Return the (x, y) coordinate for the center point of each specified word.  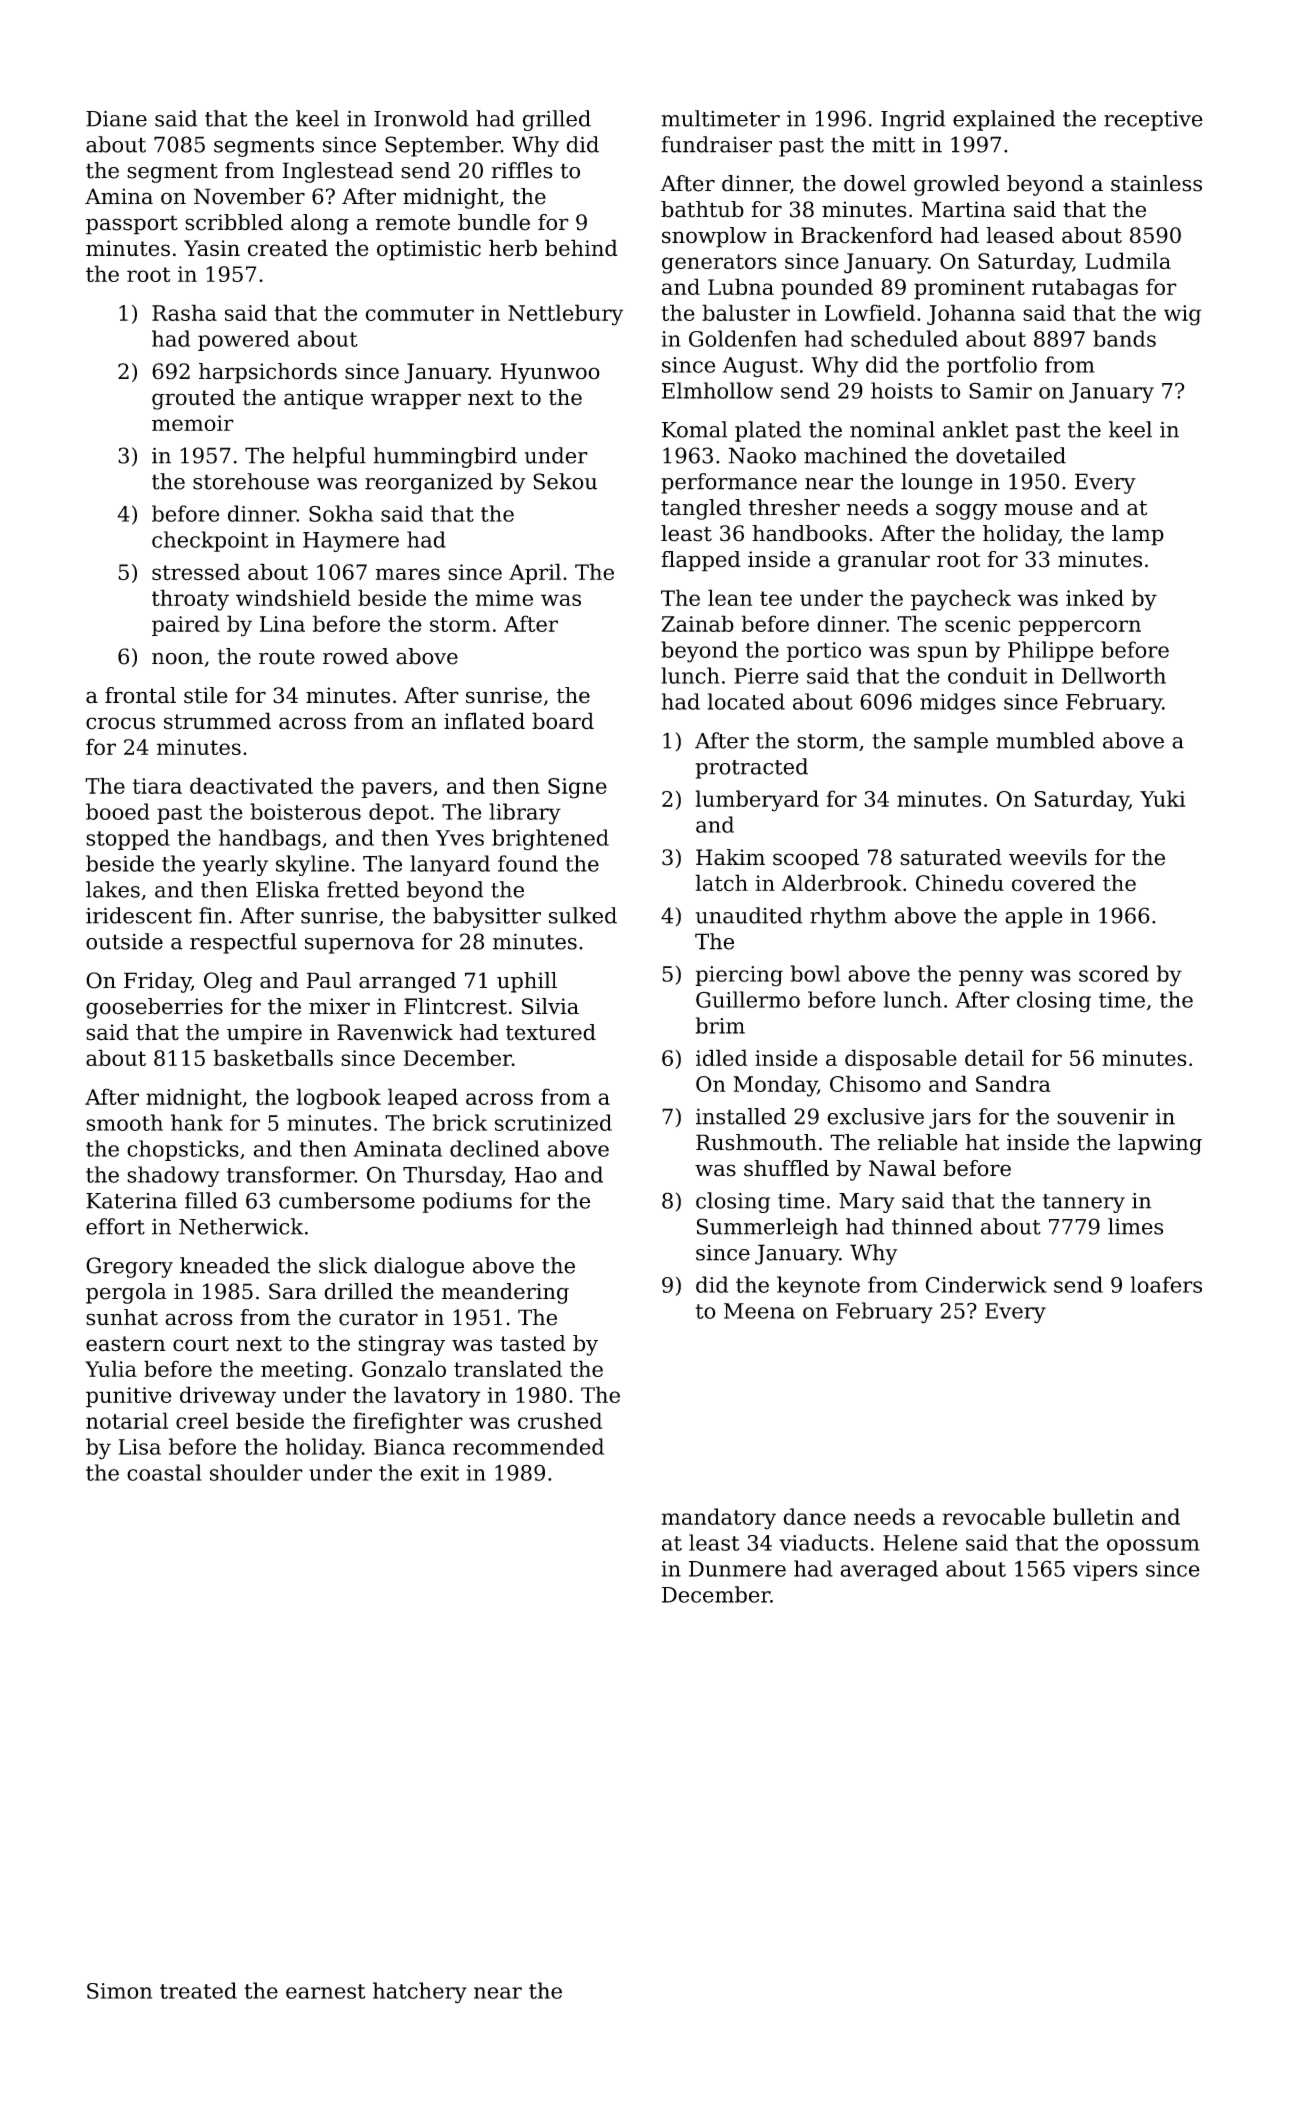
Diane (116, 118)
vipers (1105, 1571)
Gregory (129, 1267)
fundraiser (716, 144)
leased (1020, 235)
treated (198, 1990)
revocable (994, 1516)
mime (504, 598)
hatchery (420, 1993)
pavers (396, 790)
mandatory (719, 1519)
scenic (977, 624)
